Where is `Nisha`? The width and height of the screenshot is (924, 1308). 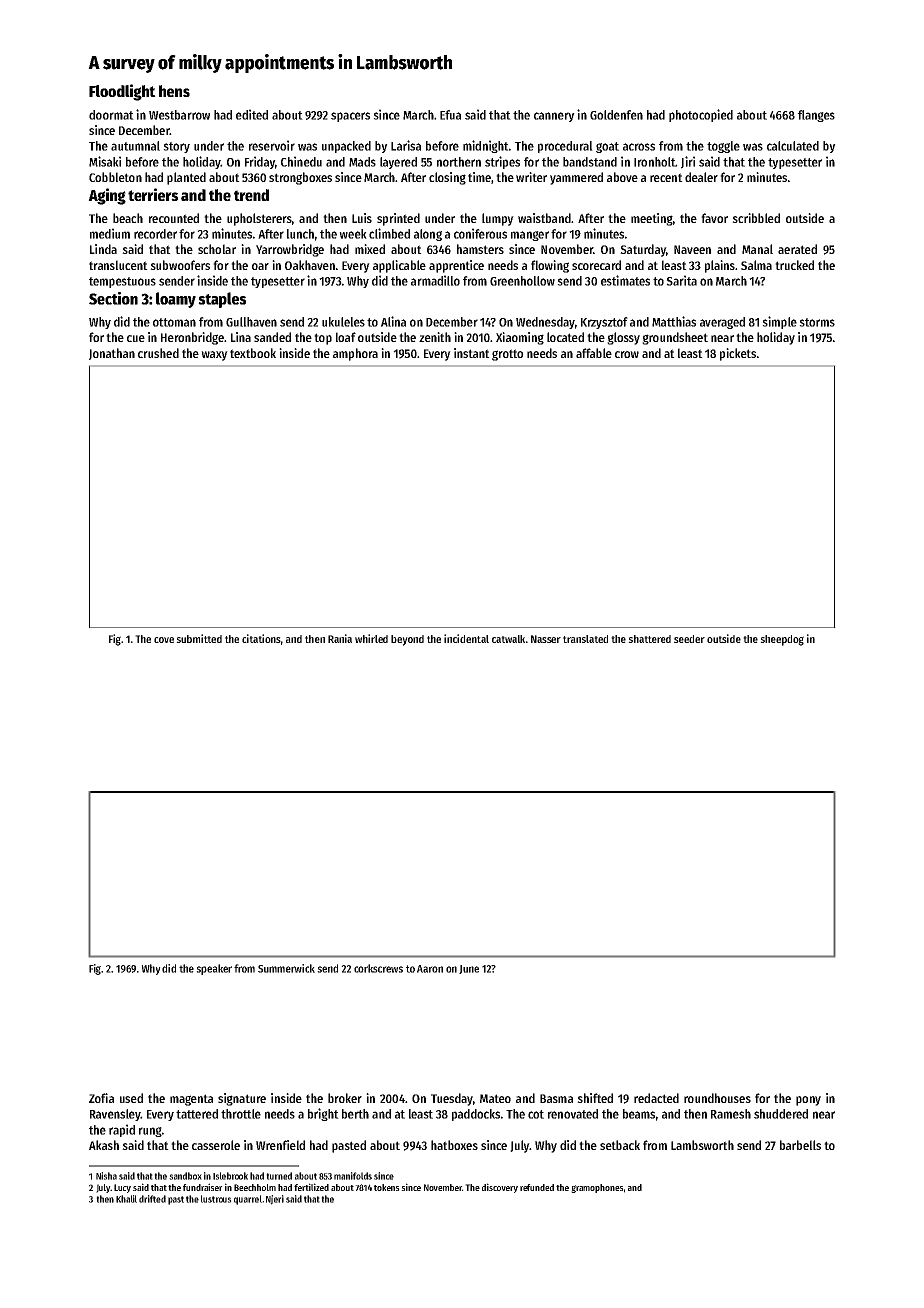
Nisha is located at coordinates (106, 1176).
